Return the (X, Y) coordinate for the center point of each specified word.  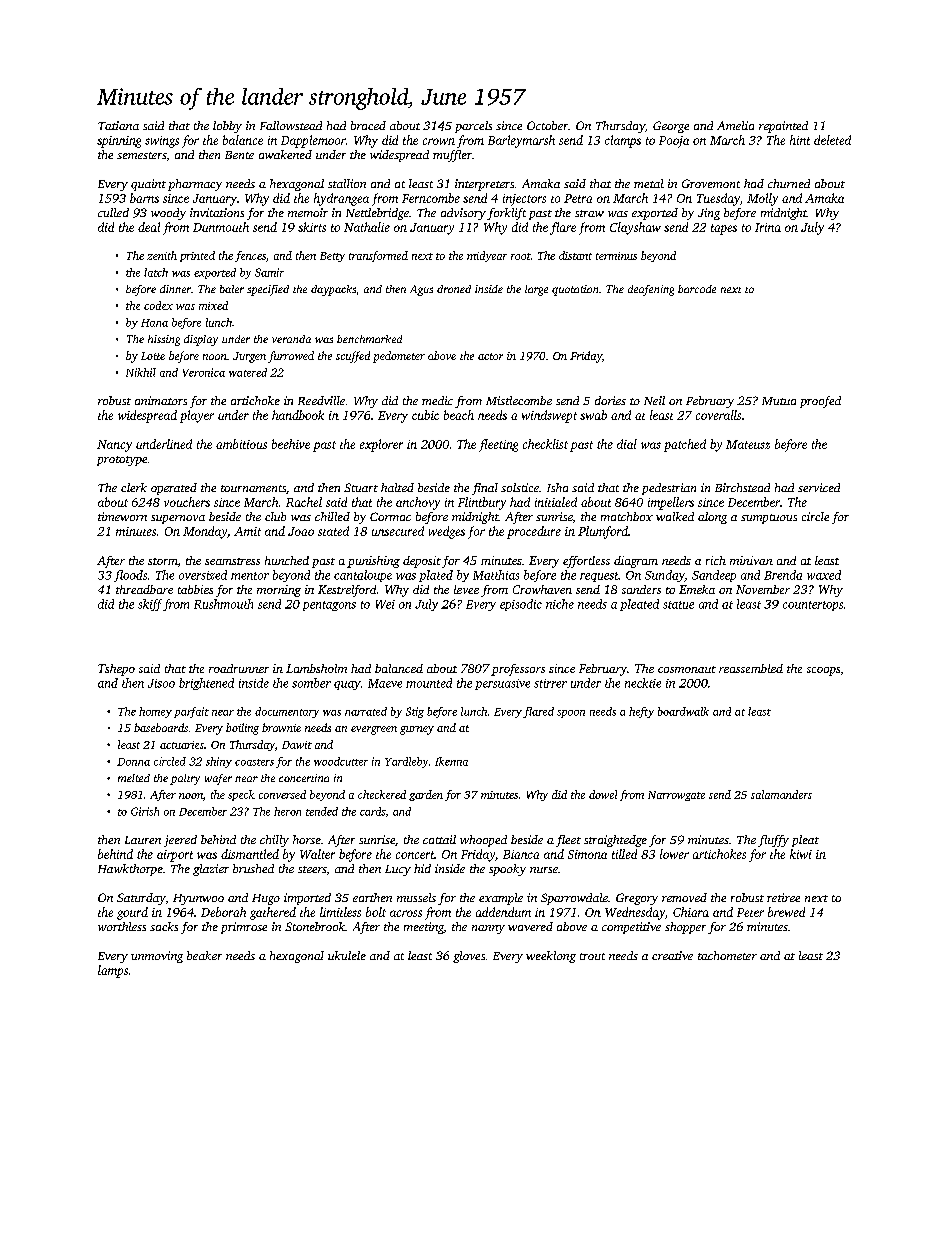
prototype (122, 461)
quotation (575, 290)
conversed (282, 794)
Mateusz (748, 444)
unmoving (157, 957)
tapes (724, 229)
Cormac (390, 516)
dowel (603, 794)
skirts (312, 227)
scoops (823, 671)
